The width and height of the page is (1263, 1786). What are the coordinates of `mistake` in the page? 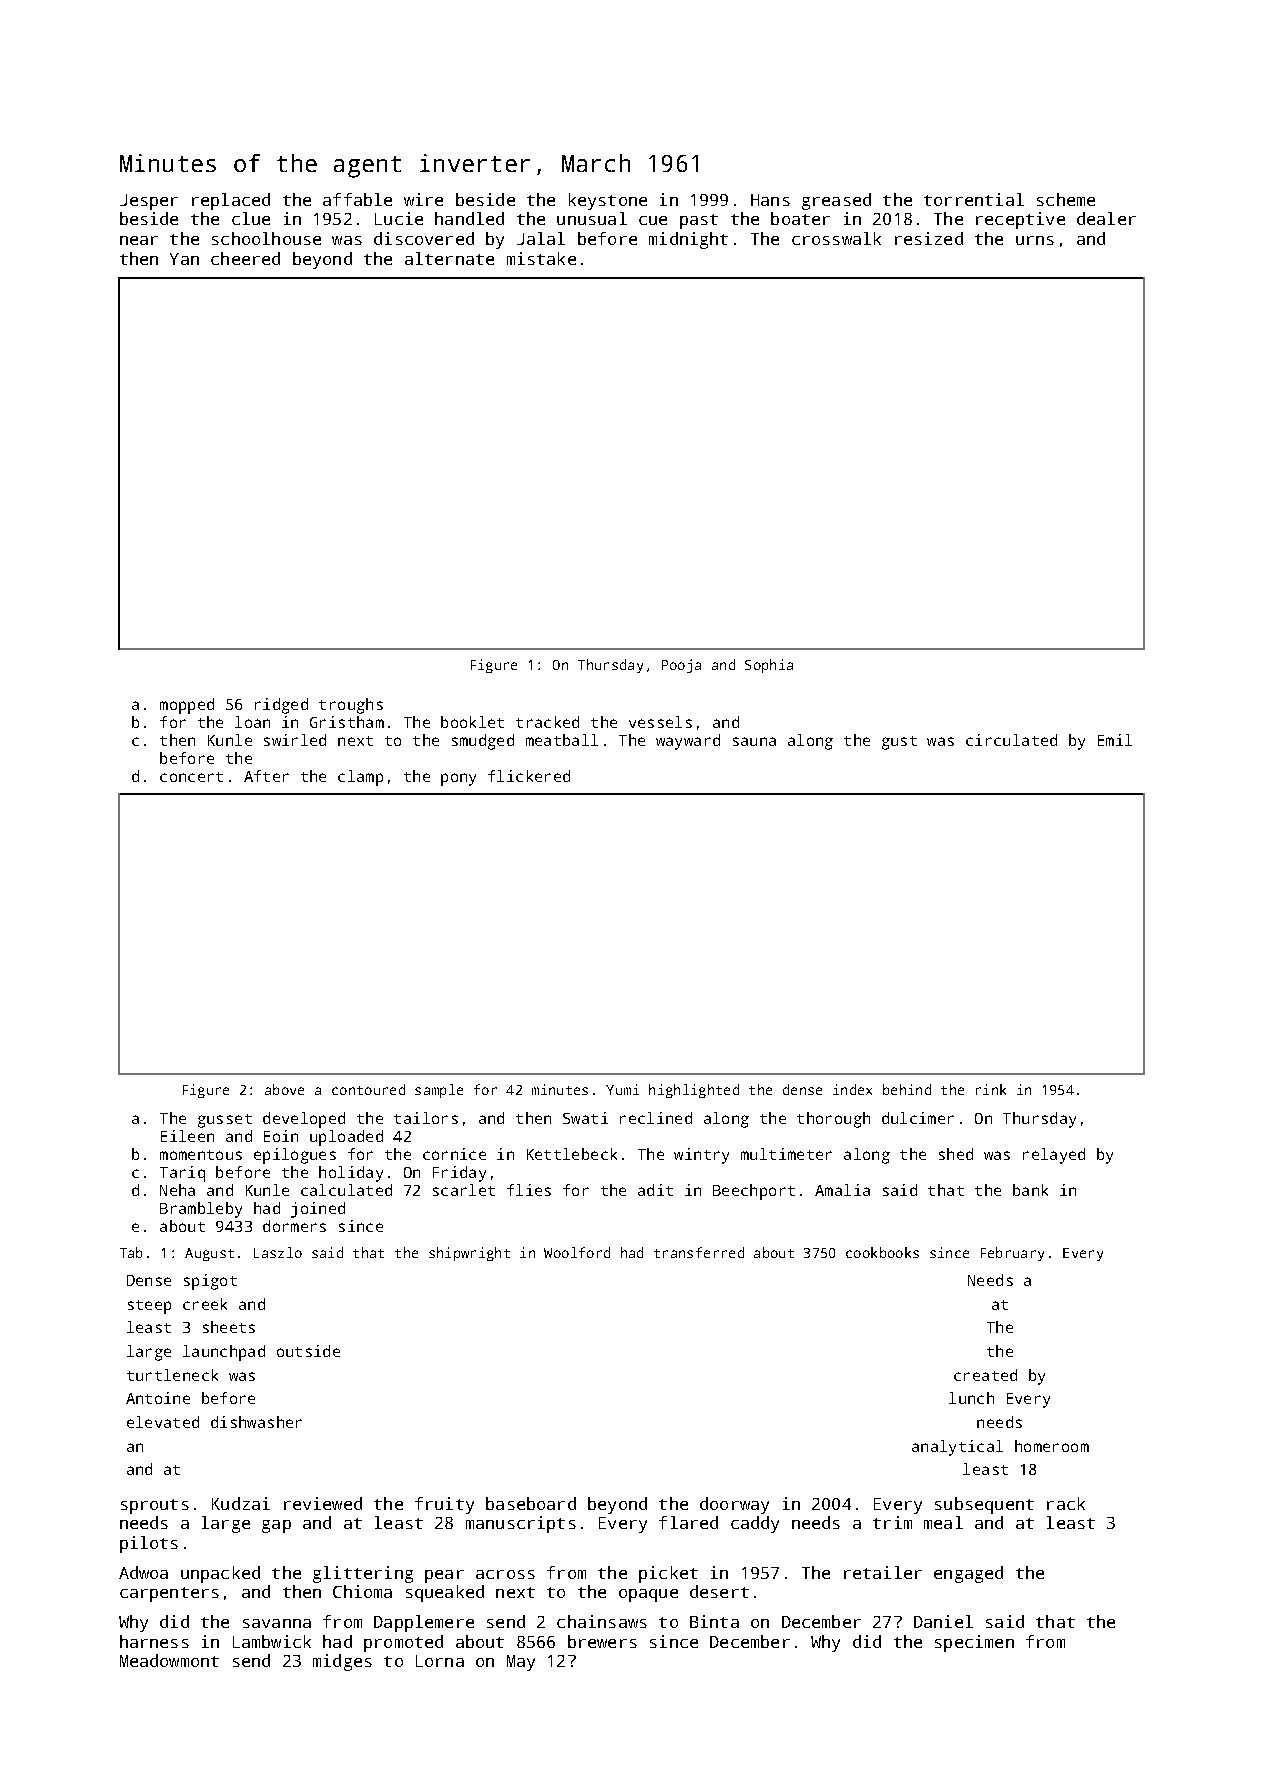 It's located at (541, 258).
